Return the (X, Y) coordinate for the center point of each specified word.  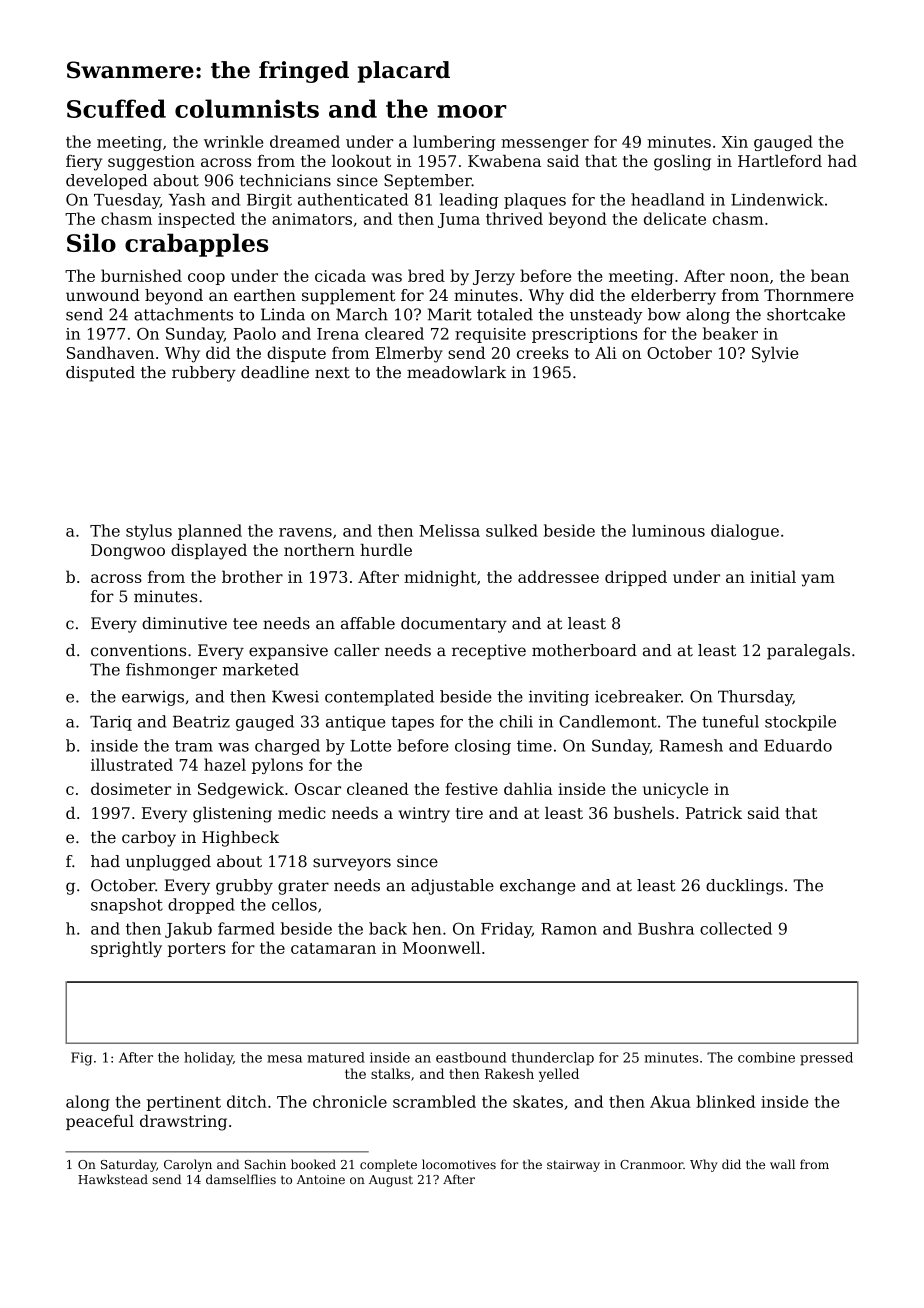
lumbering (454, 143)
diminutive (184, 623)
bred (426, 275)
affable (368, 623)
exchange (538, 887)
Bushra (666, 928)
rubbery (204, 374)
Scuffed (116, 108)
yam (818, 580)
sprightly (126, 949)
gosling (682, 163)
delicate (675, 218)
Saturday (128, 1165)
